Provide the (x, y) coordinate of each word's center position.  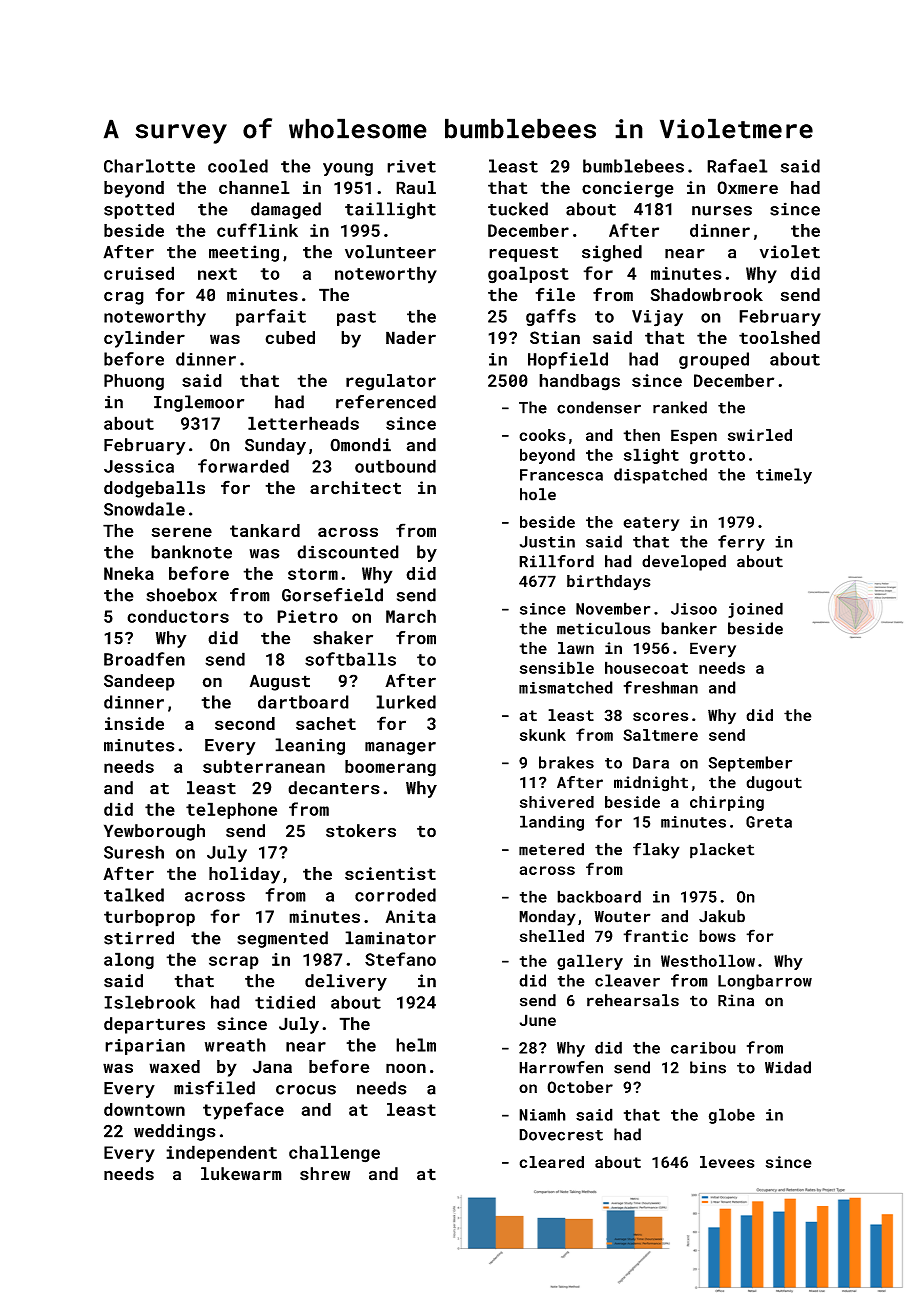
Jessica (139, 466)
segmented (282, 939)
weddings (175, 1132)
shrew (325, 1174)
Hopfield (568, 360)
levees (727, 1162)
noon (406, 1068)
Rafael (737, 166)
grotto (717, 457)
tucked (518, 209)
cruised (139, 273)
